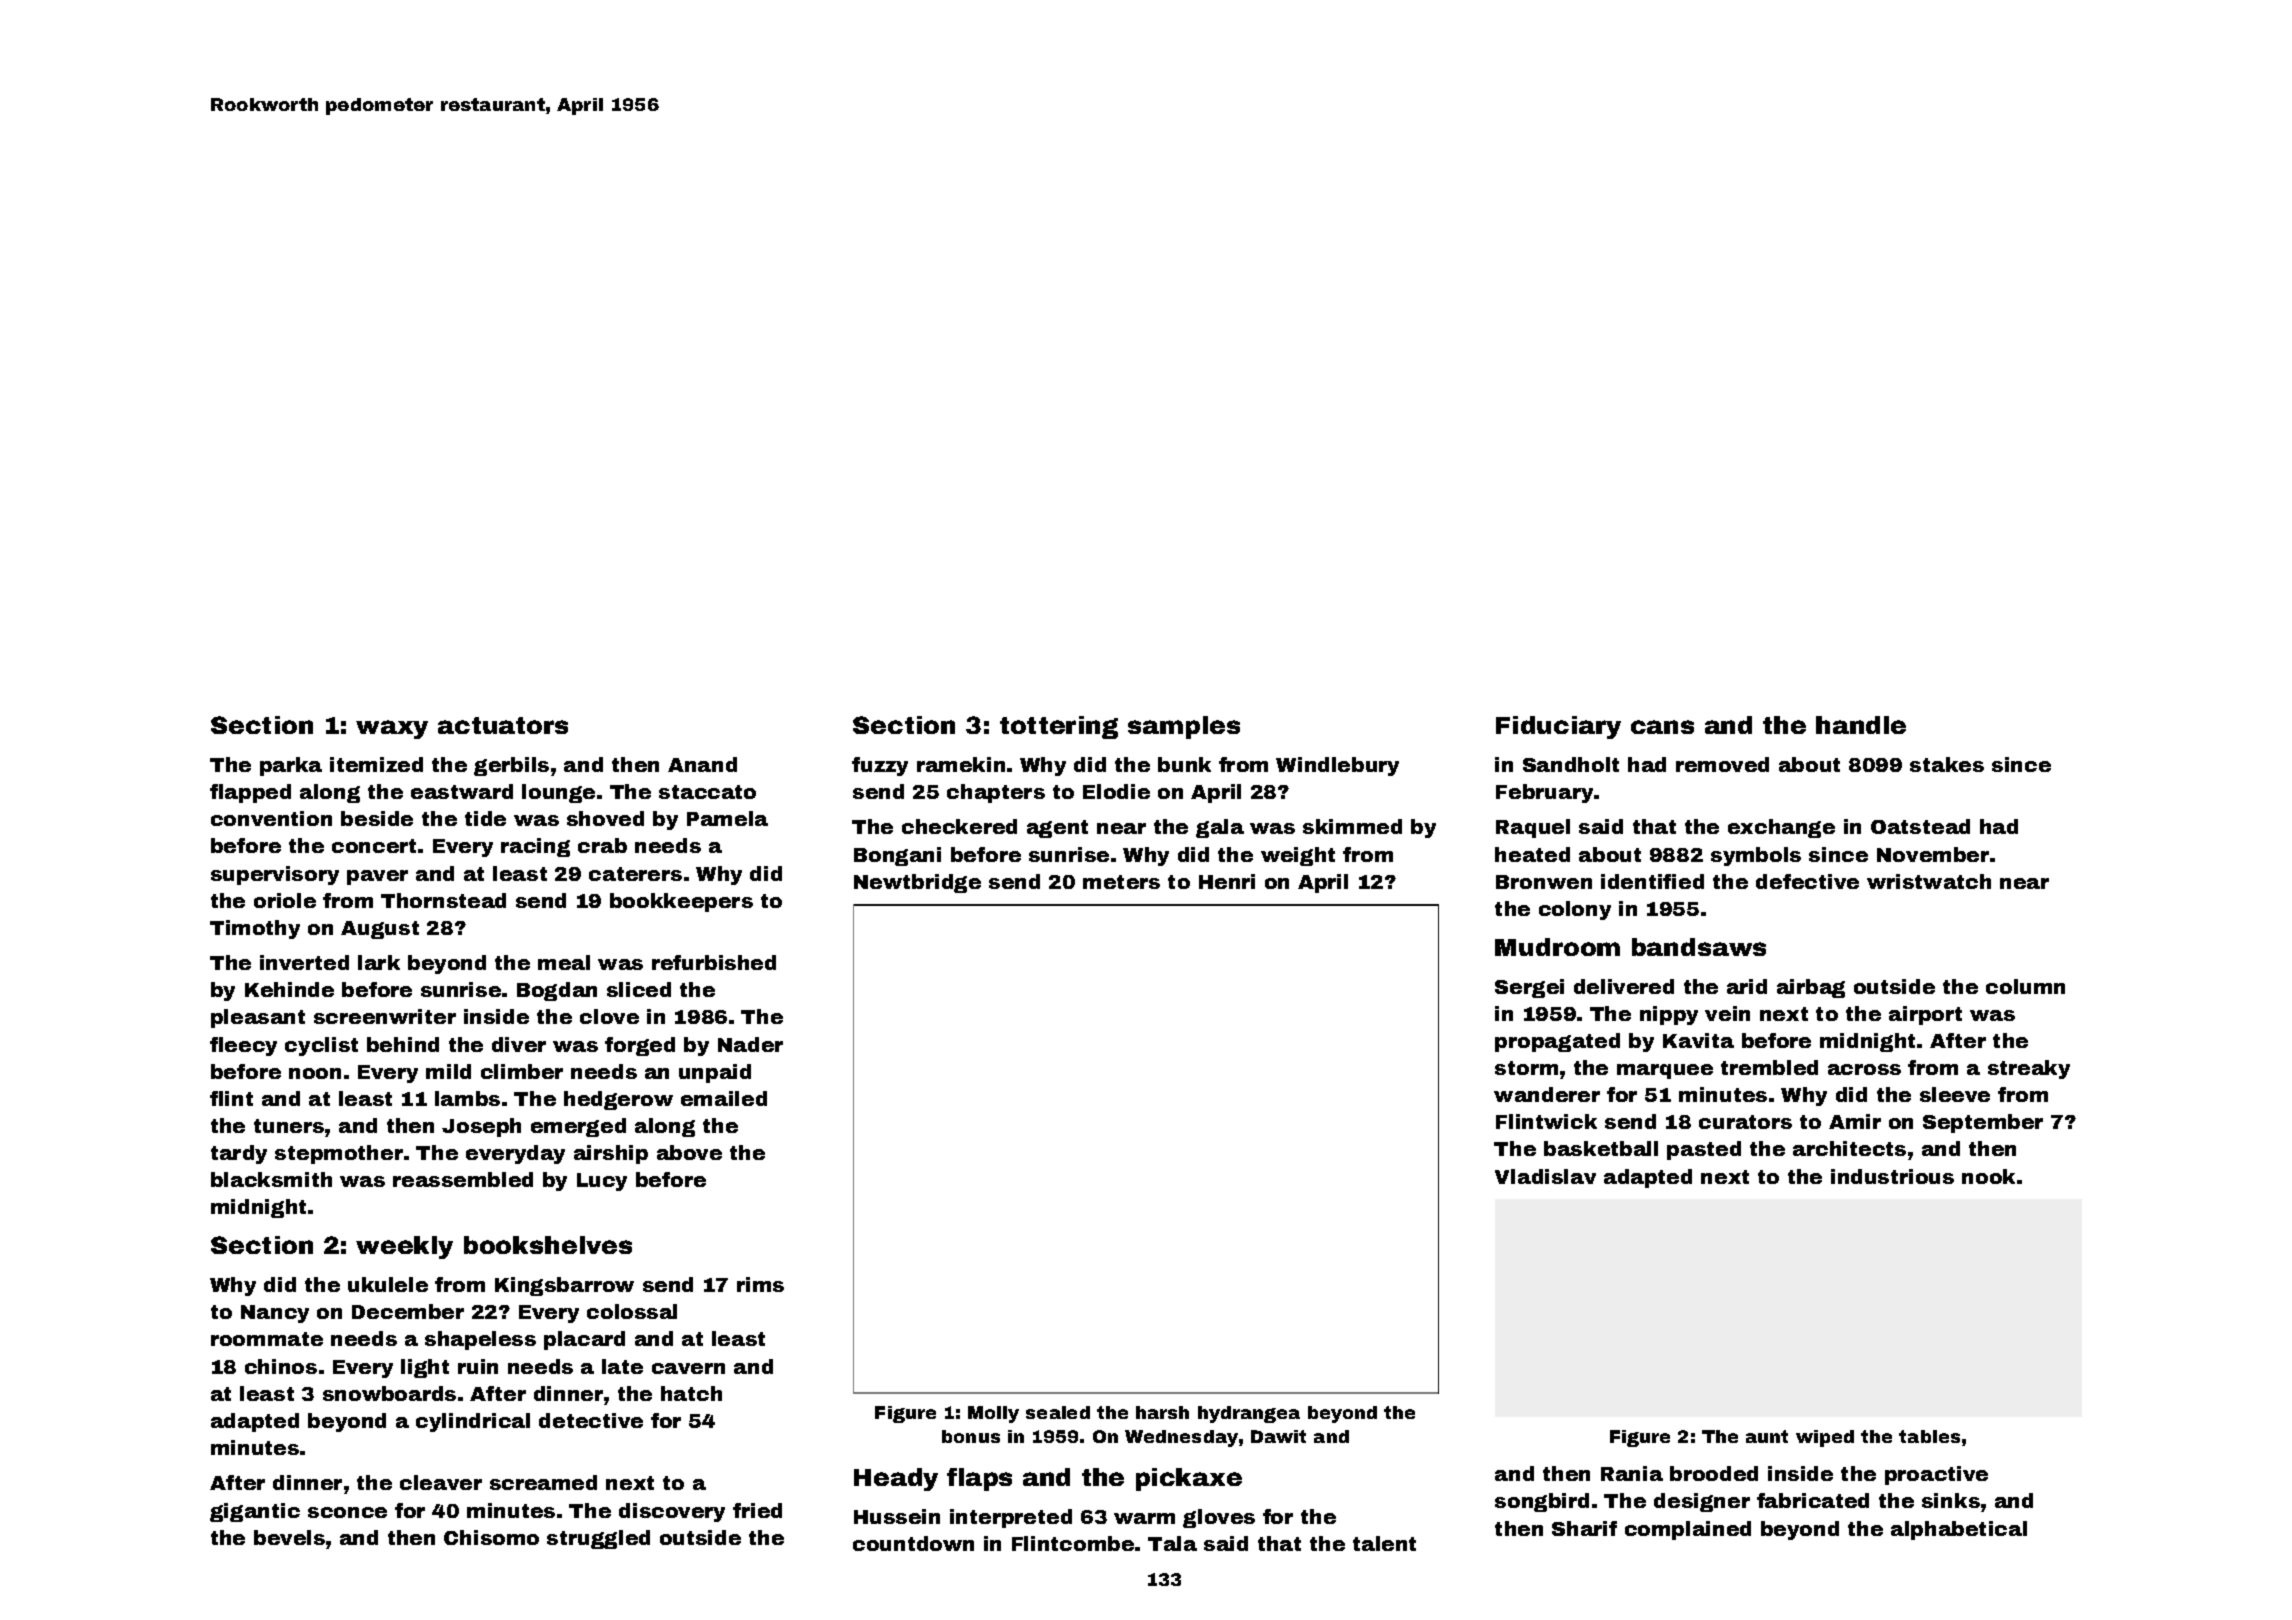 The width and height of the page is (2292, 1620). I want to click on Vladislav, so click(1545, 1176).
